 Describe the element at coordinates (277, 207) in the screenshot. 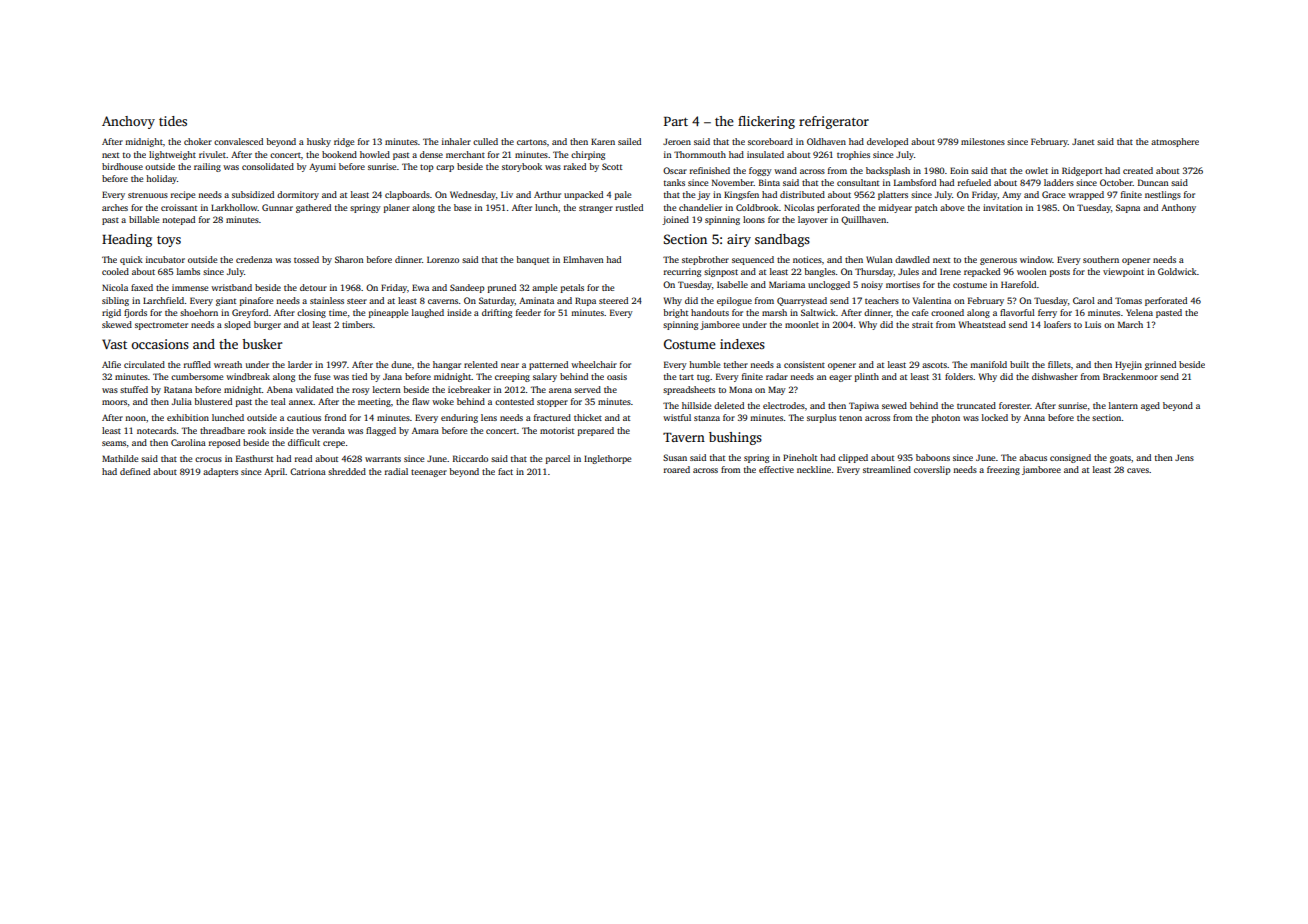

I see `Gunnar` at that location.
